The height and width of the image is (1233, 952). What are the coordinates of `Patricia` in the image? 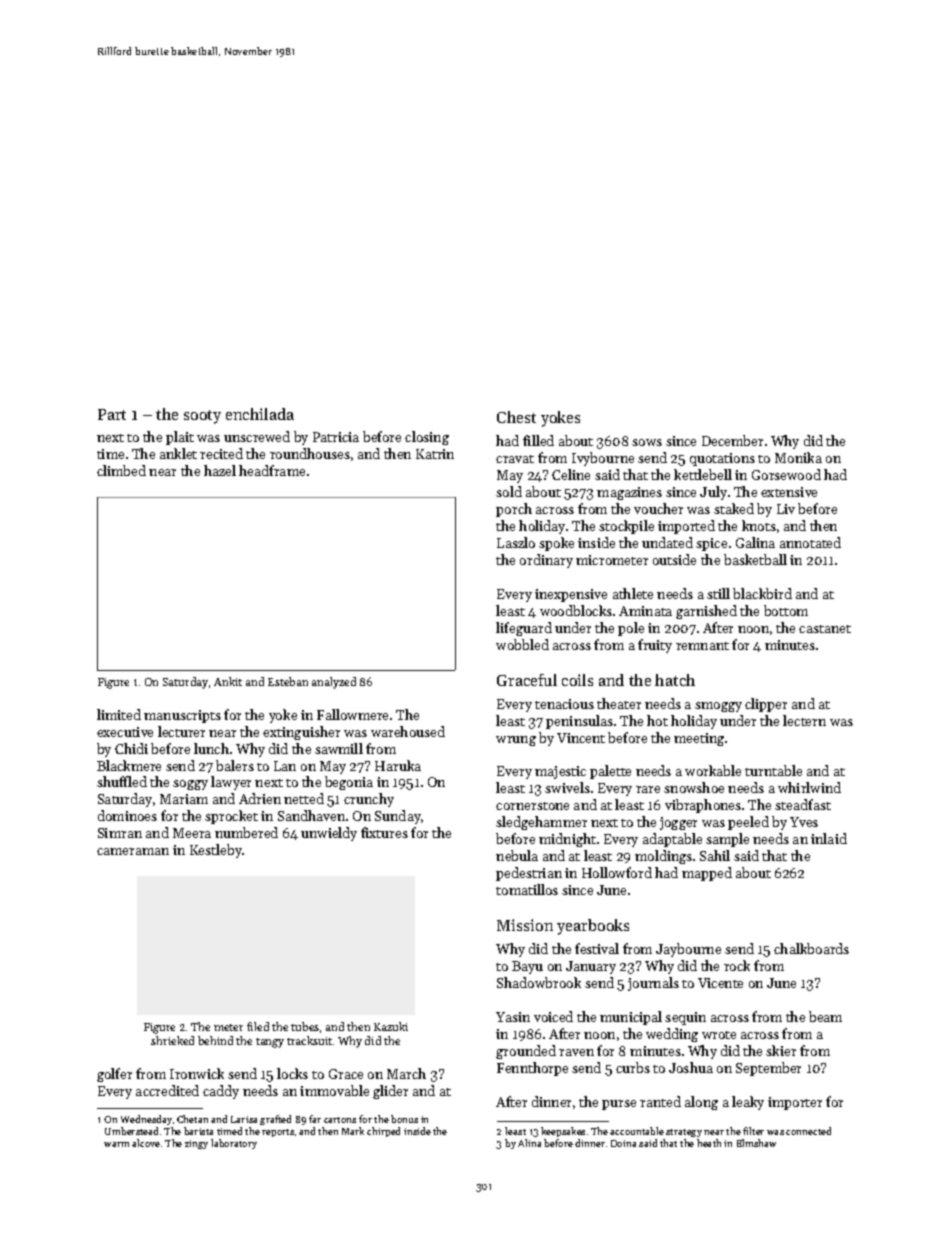 It's located at (336, 437).
